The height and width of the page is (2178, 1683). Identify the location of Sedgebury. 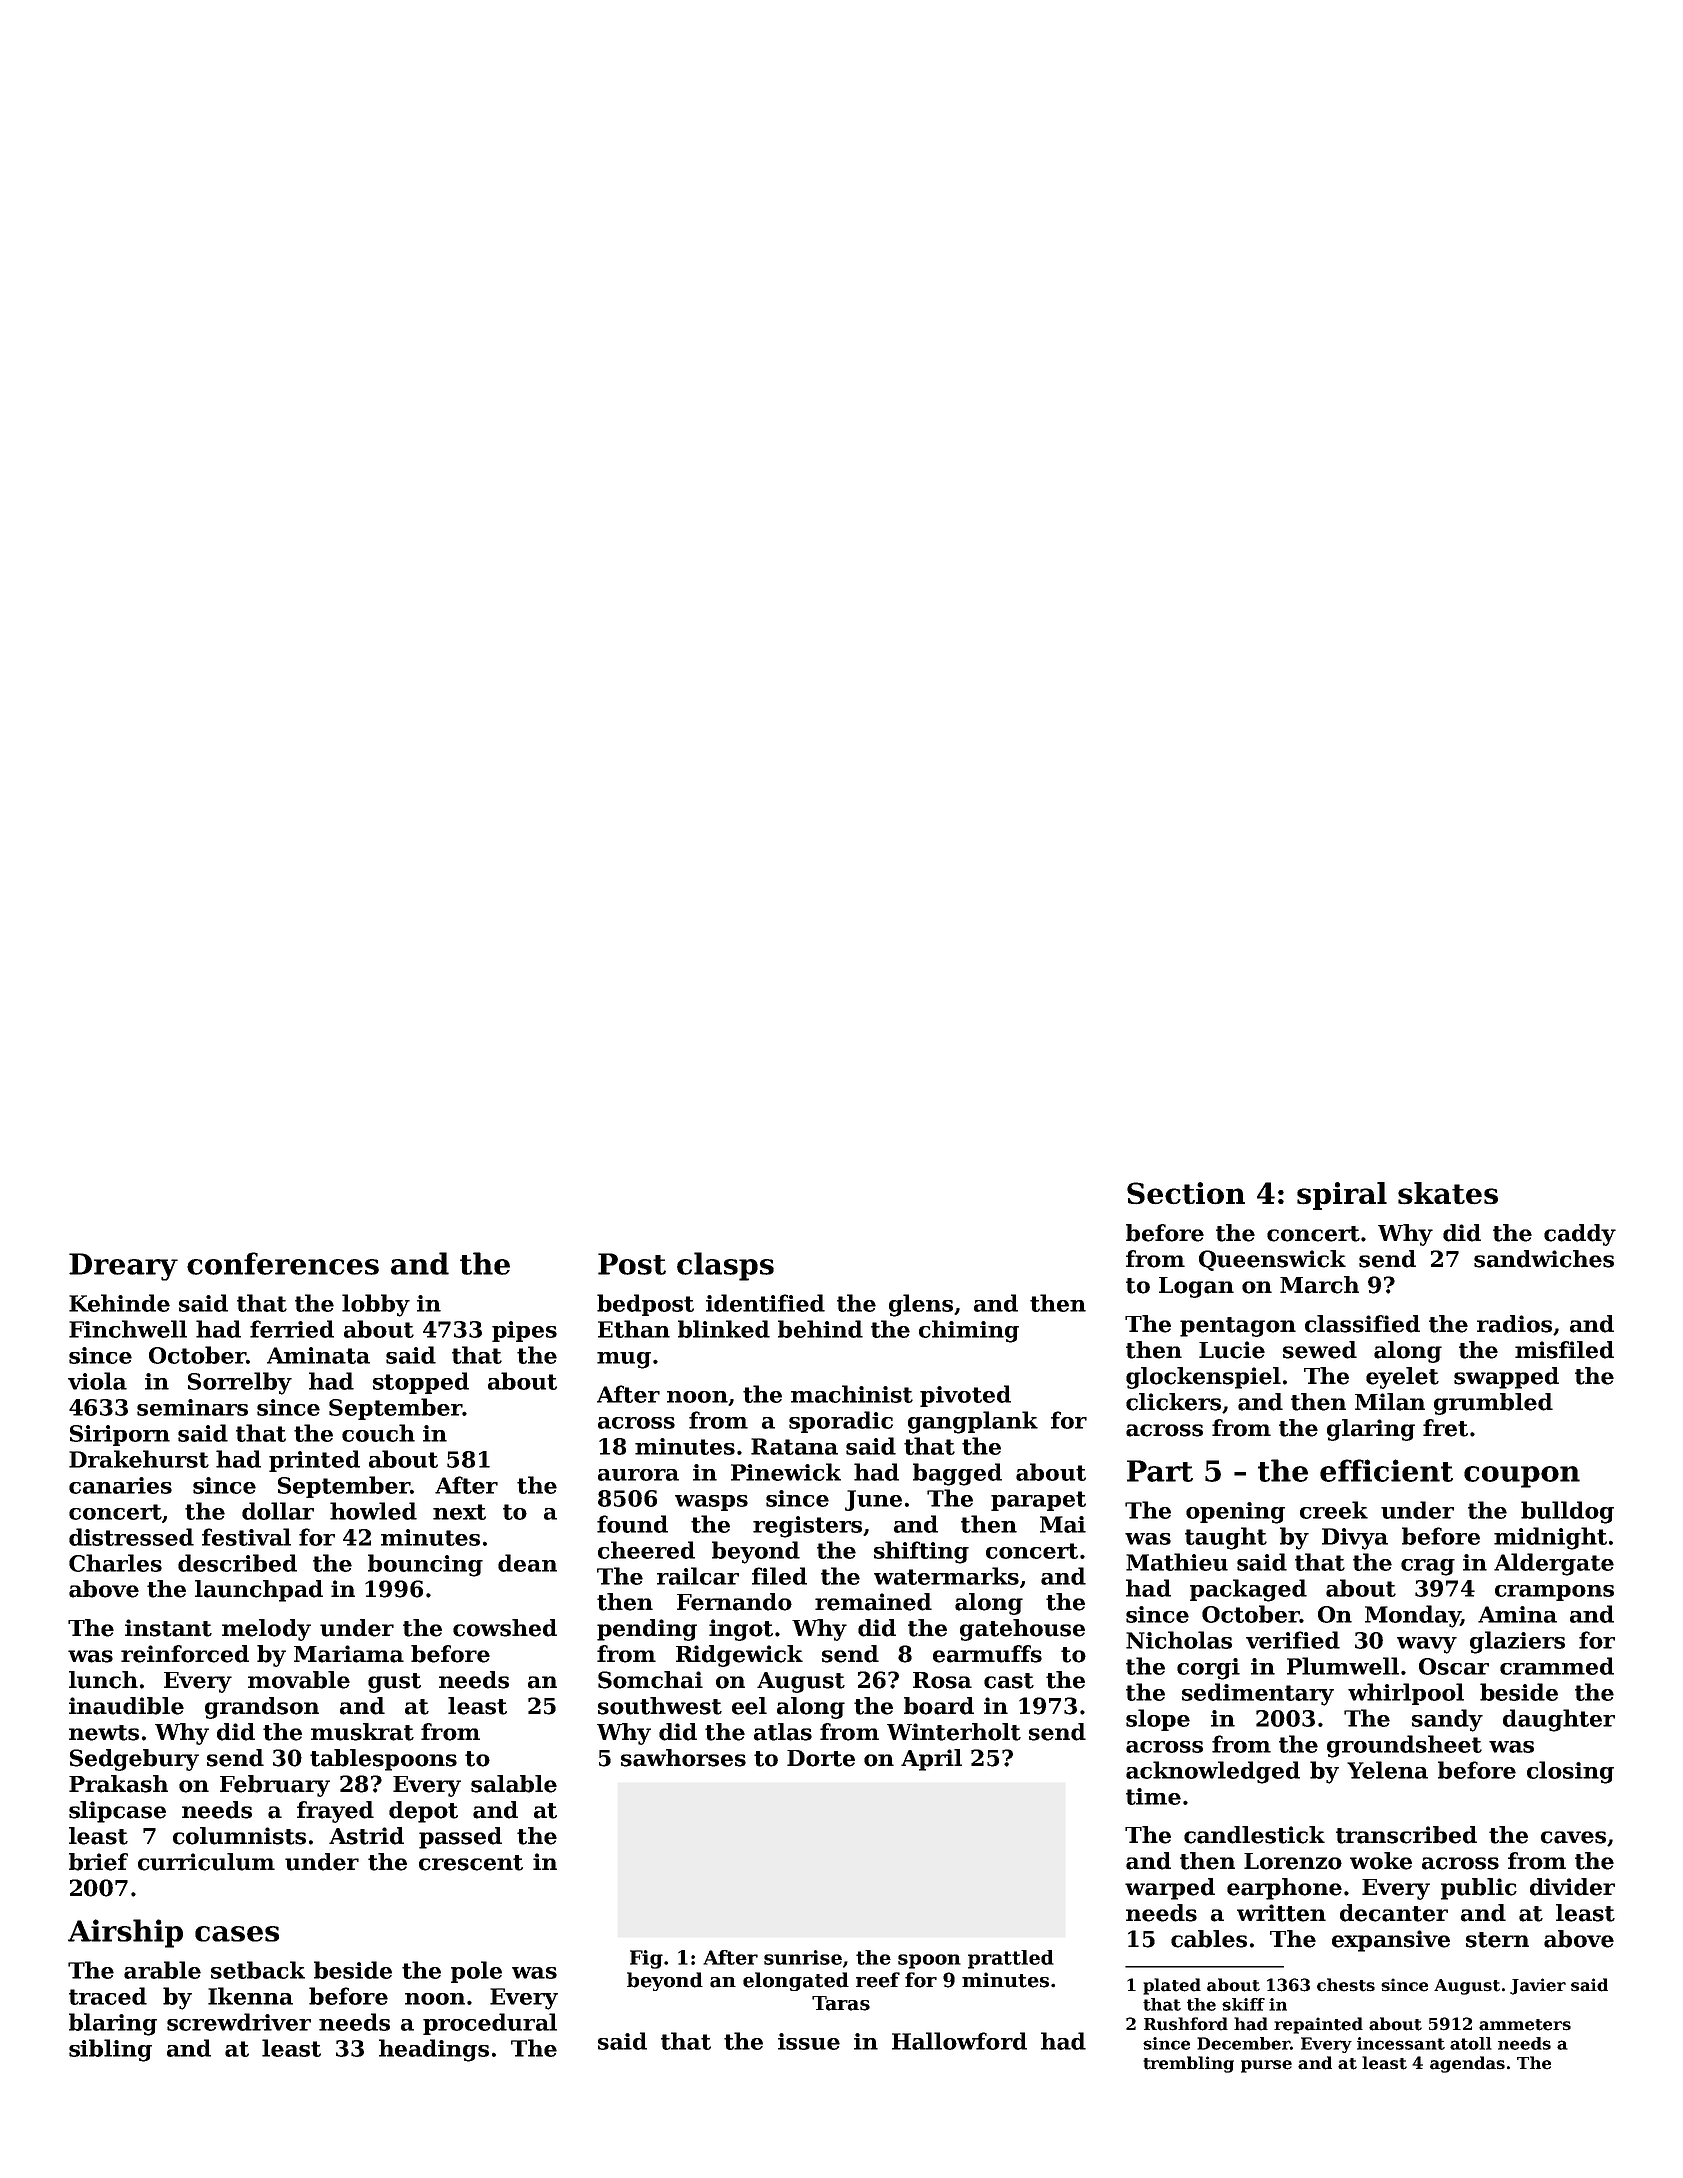
(134, 1760).
